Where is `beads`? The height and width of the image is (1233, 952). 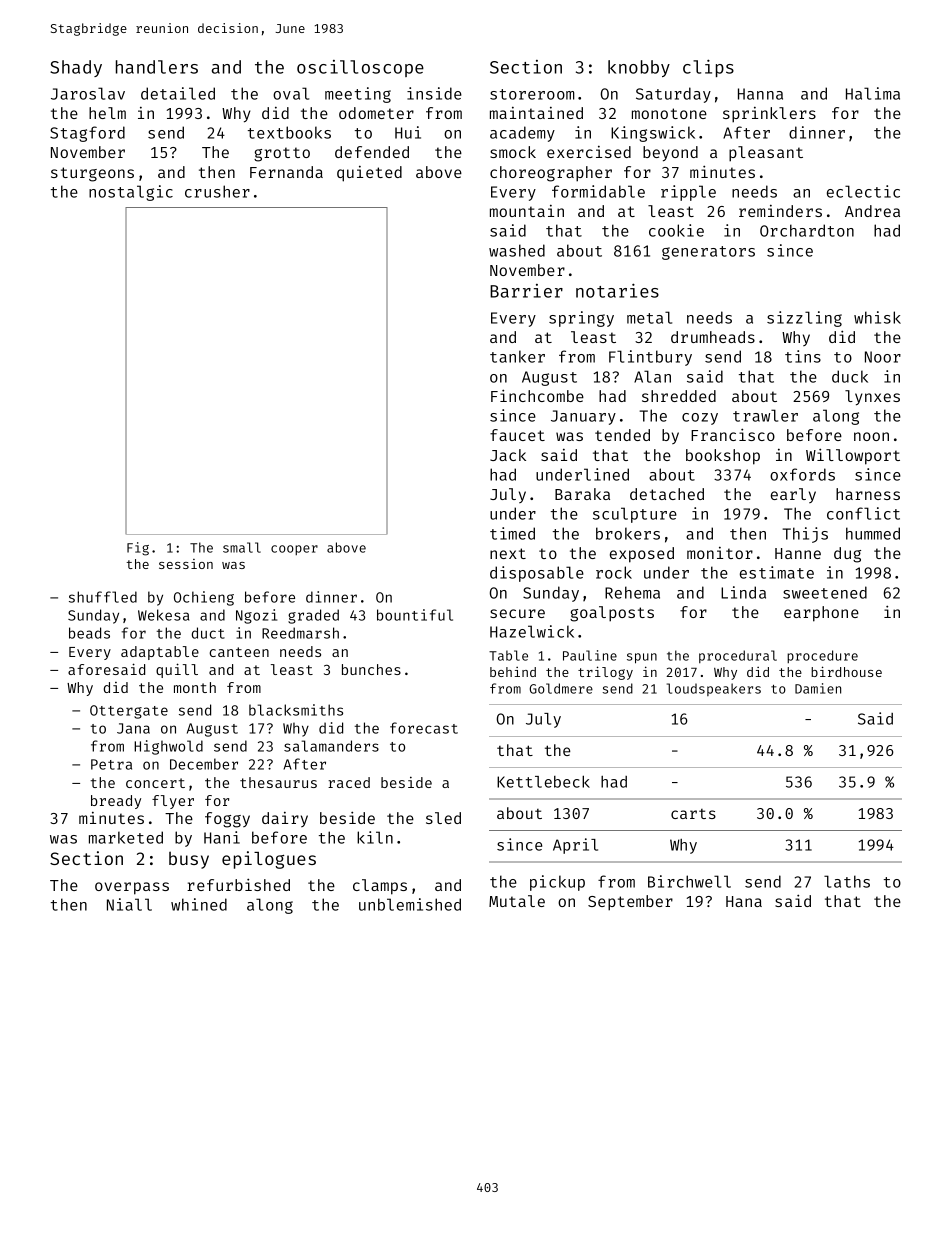
beads is located at coordinates (89, 633).
